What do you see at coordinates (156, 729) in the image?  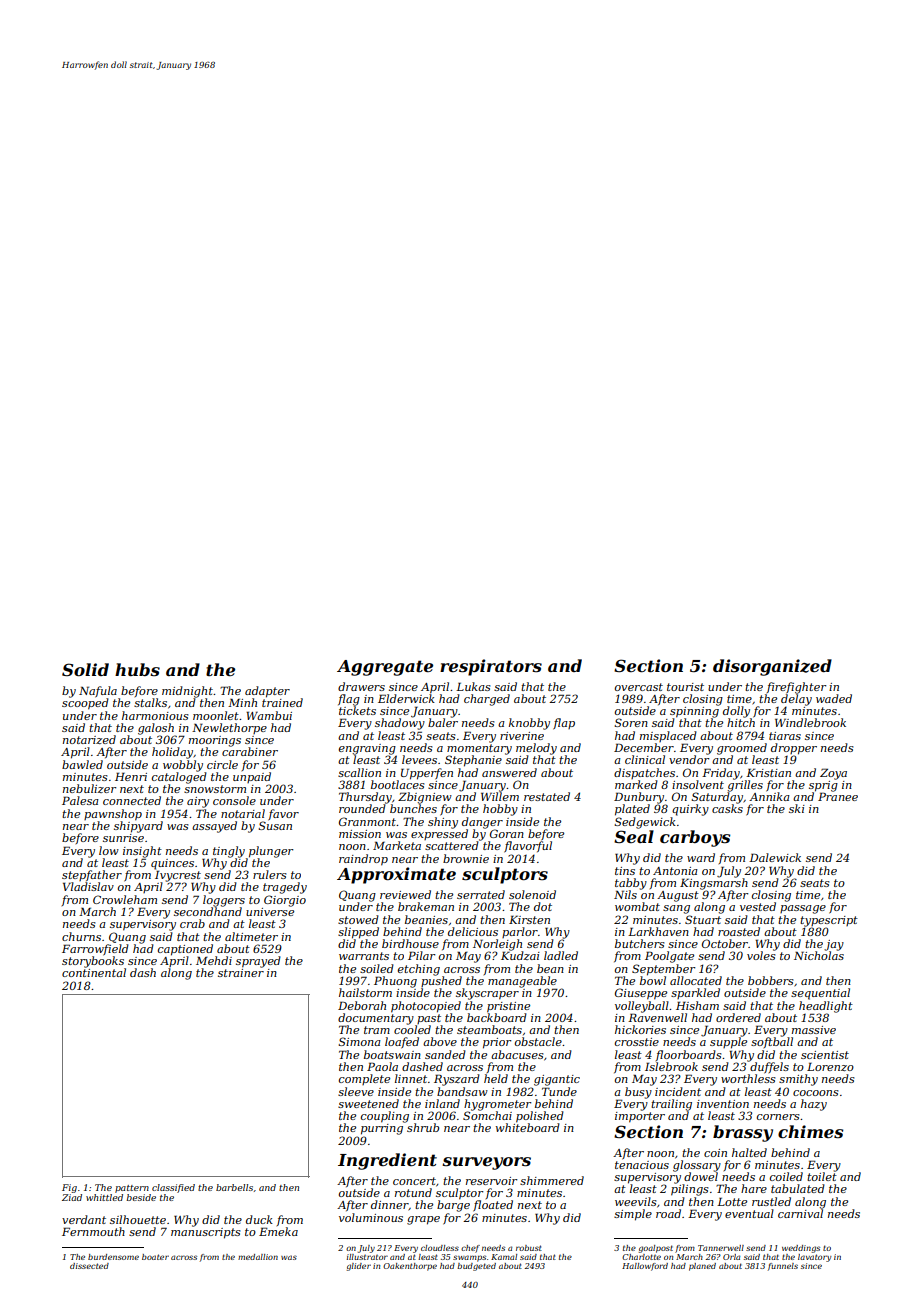 I see `galosh` at bounding box center [156, 729].
